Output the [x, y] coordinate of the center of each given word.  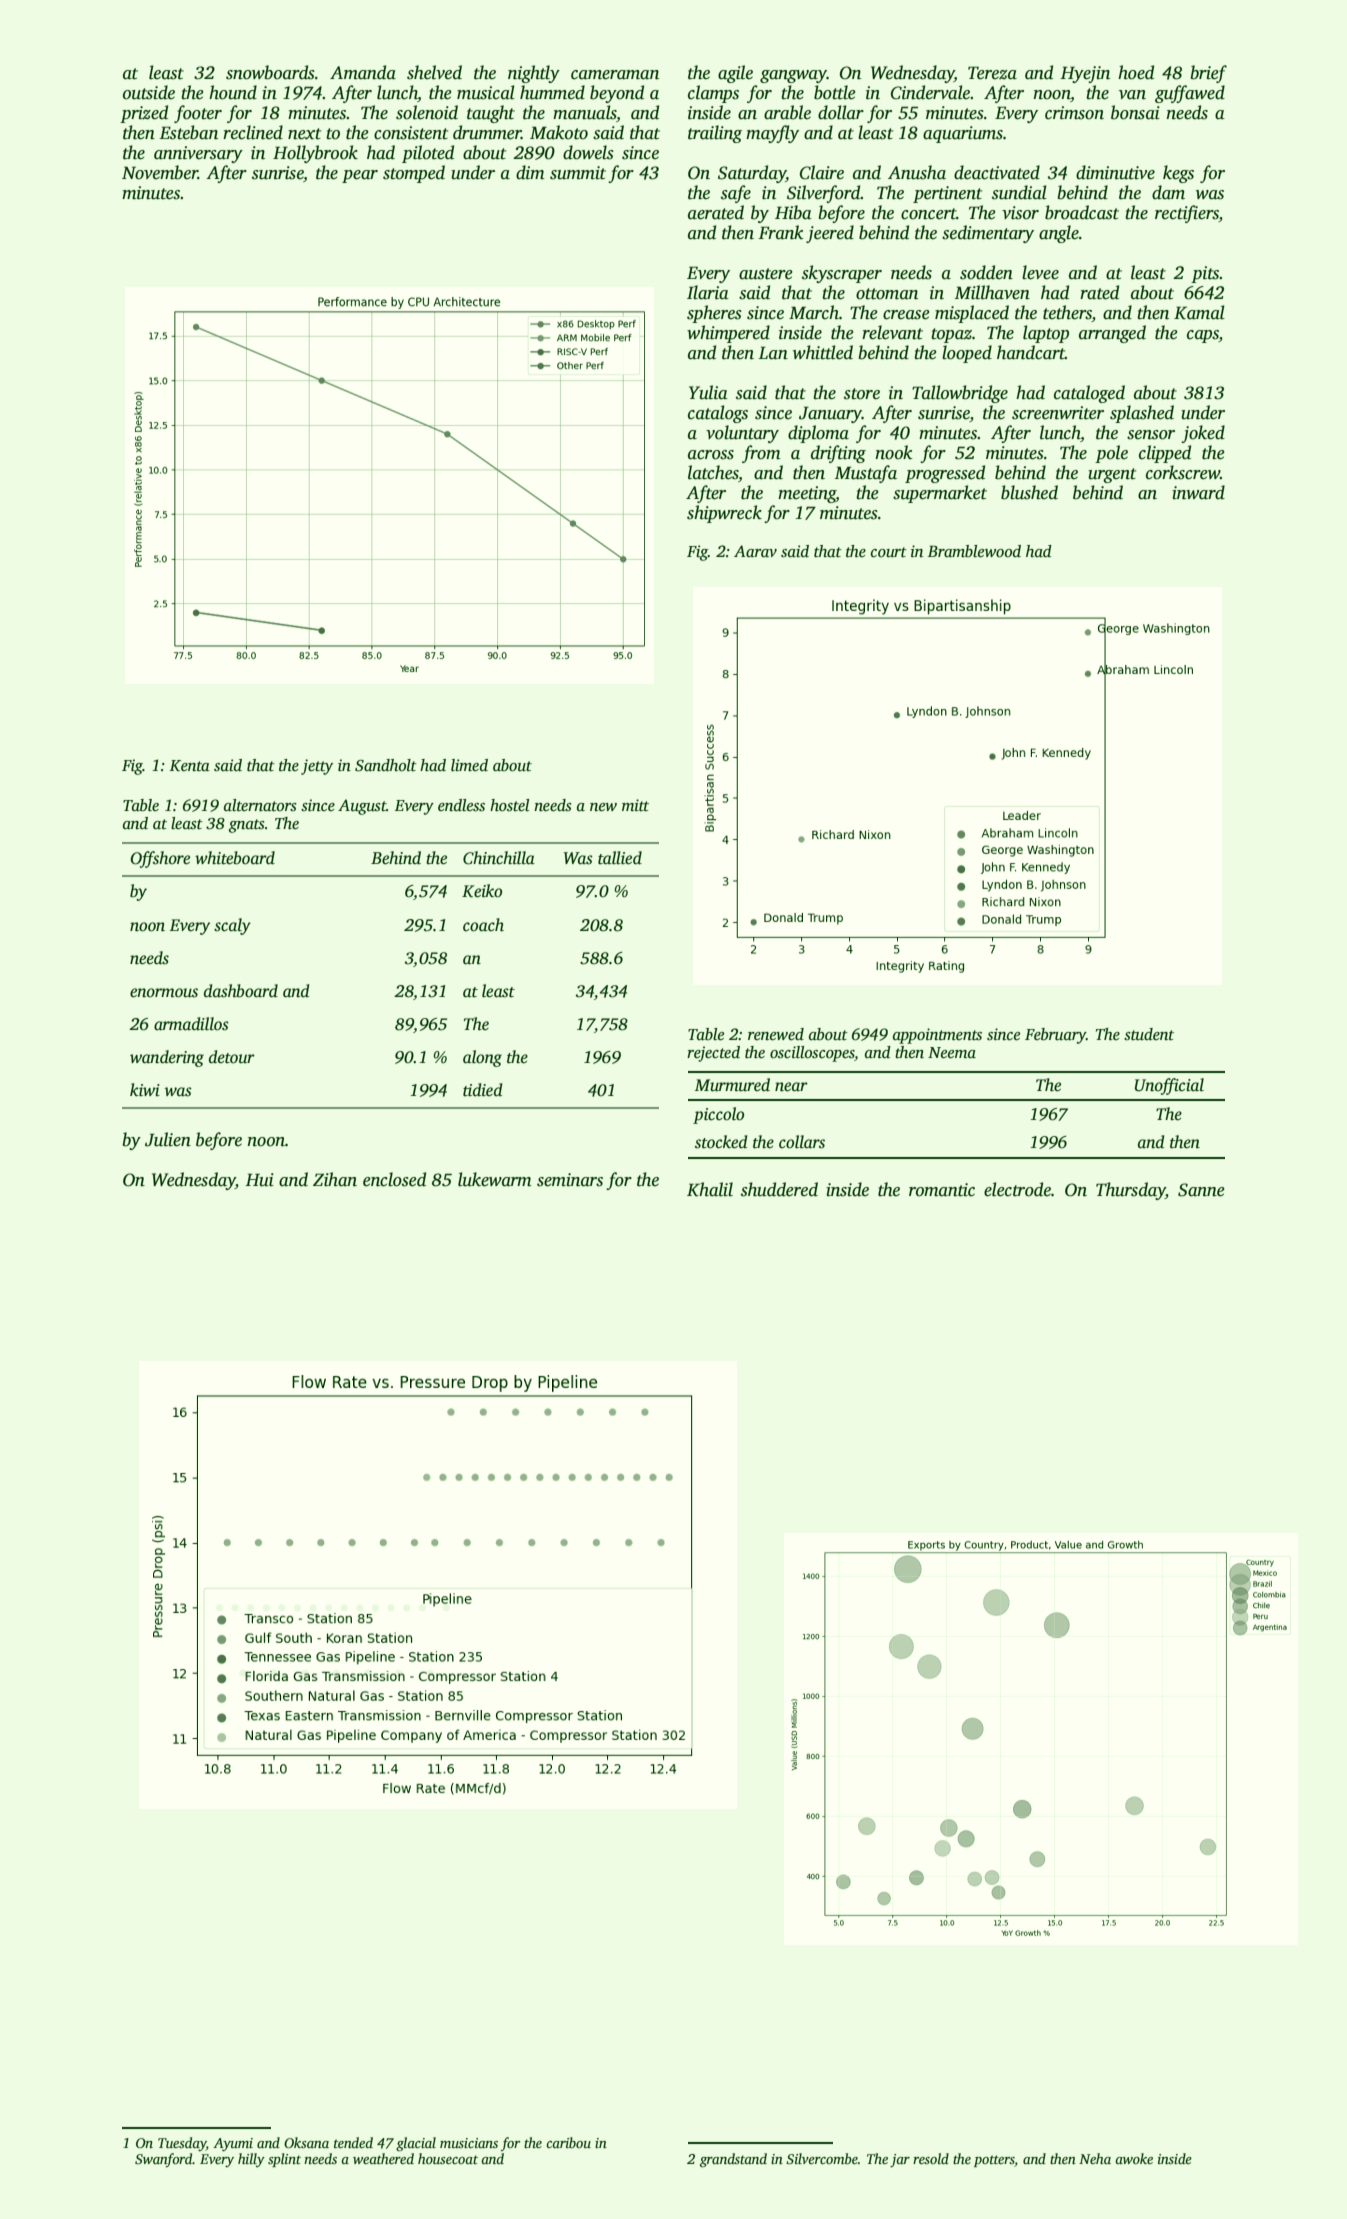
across [711, 455]
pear [360, 176]
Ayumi [233, 2144]
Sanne [1201, 1190]
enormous [164, 993]
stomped [414, 174]
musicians [469, 2143]
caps [1203, 336]
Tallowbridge [960, 394]
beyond [617, 94]
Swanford [164, 2160]
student [1149, 1034]
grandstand [733, 2160]
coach [483, 925]
